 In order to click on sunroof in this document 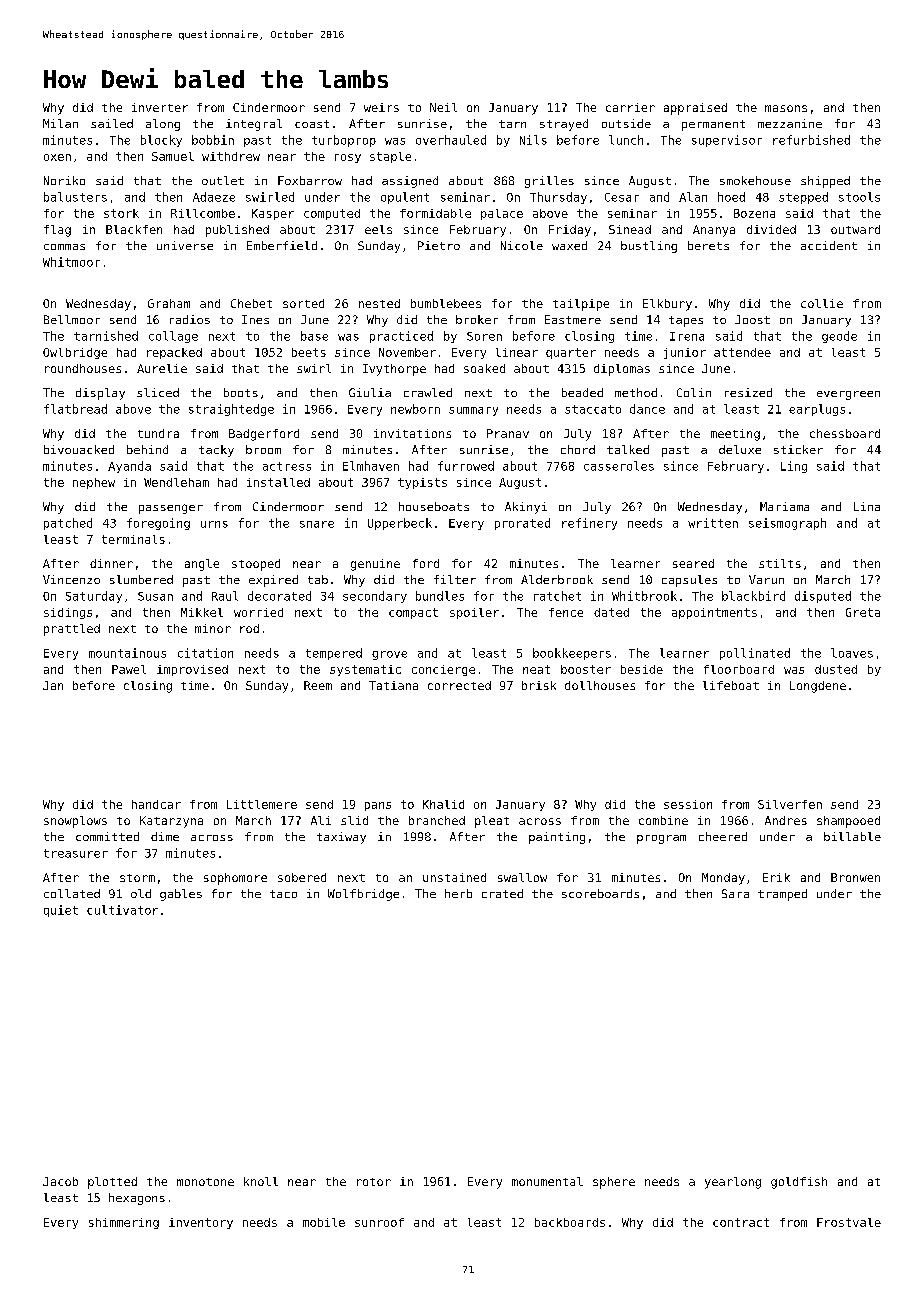, I will do `click(379, 1222)`.
